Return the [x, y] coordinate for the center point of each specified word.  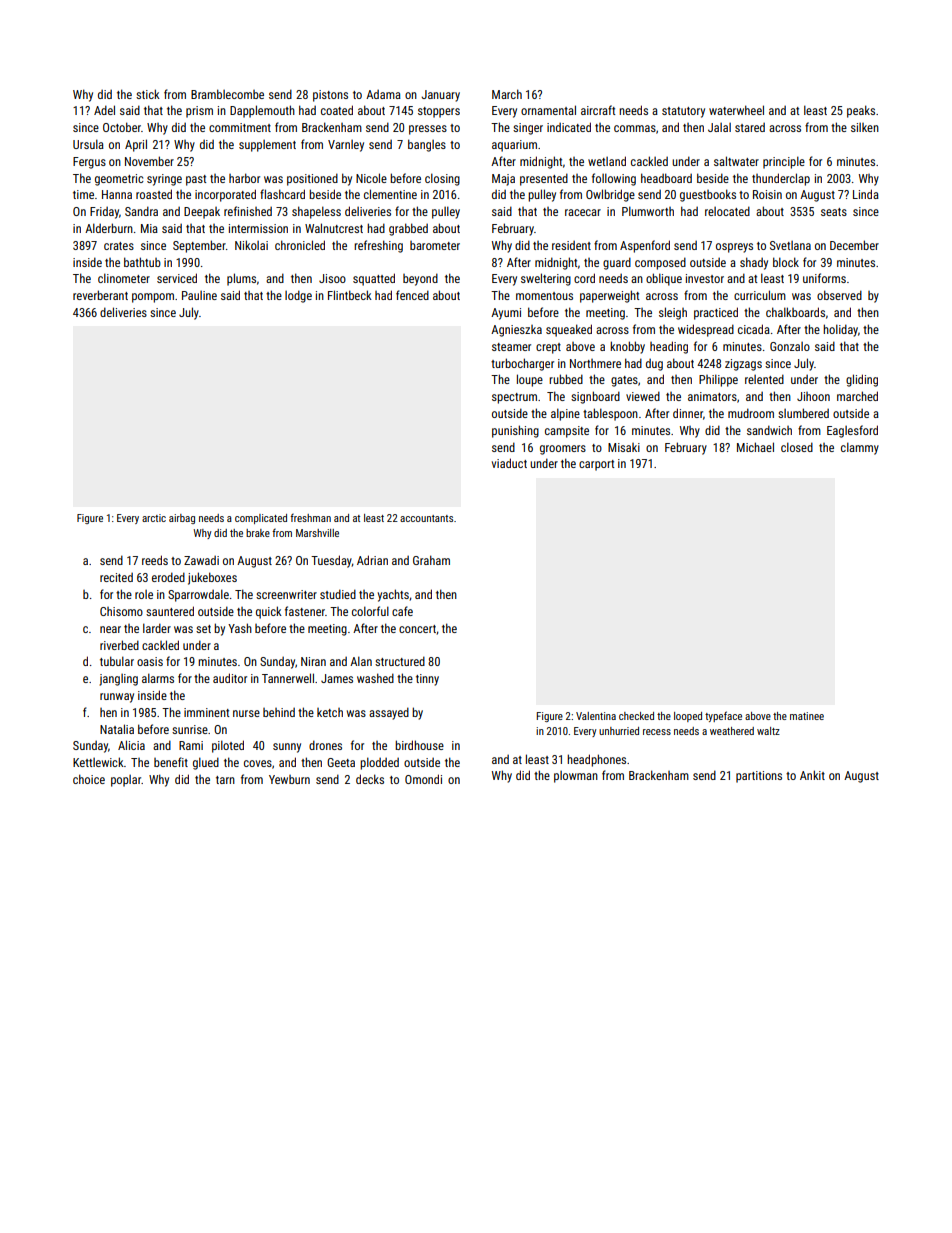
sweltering [546, 279]
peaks [861, 111]
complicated [261, 519]
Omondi [423, 779]
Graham [431, 560]
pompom [153, 298]
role [144, 594]
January [440, 96]
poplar [126, 781]
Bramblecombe [227, 94]
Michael [755, 447]
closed [797, 447]
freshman [310, 518]
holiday [840, 330]
